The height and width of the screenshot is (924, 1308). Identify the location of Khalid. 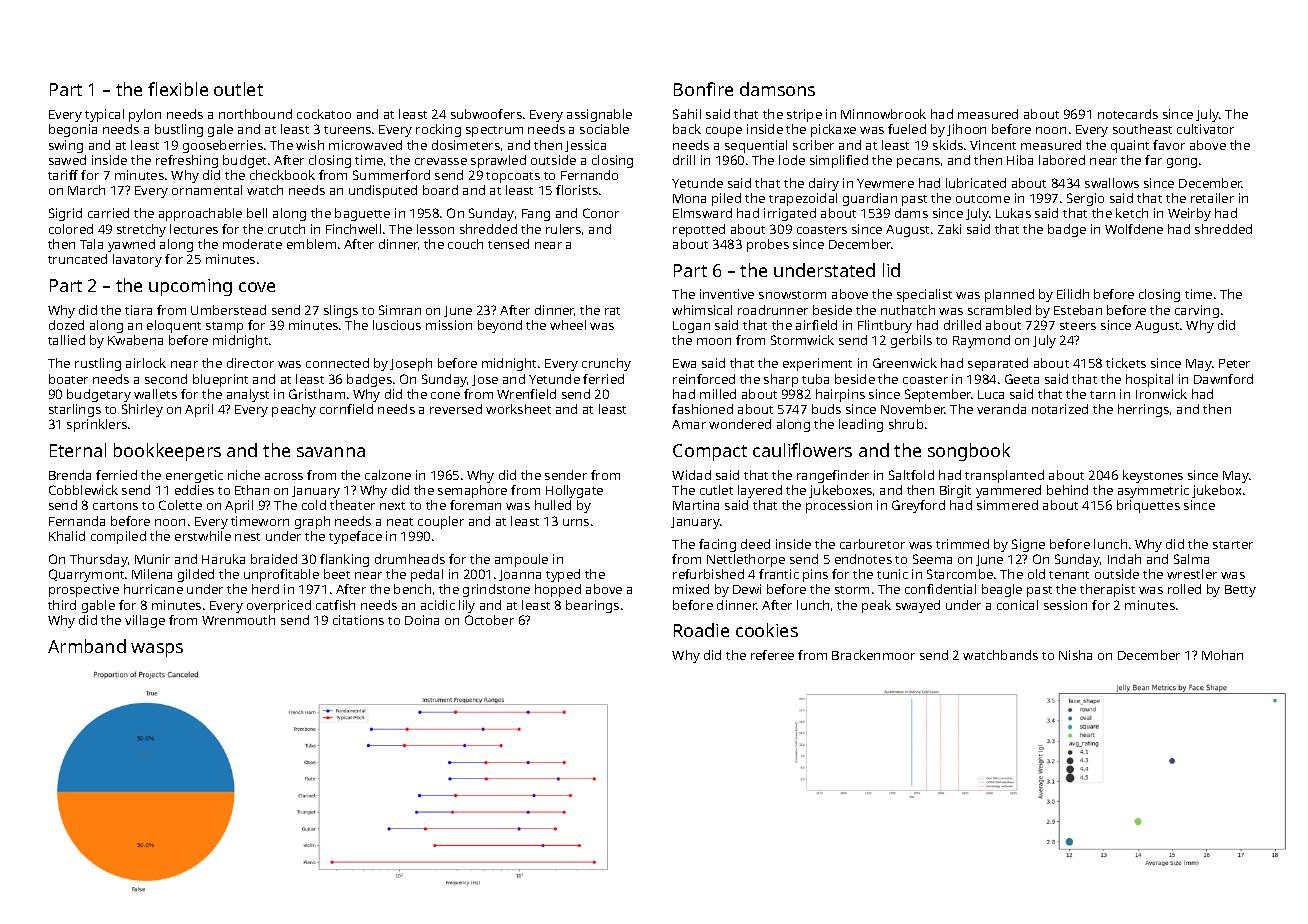
(67, 536).
